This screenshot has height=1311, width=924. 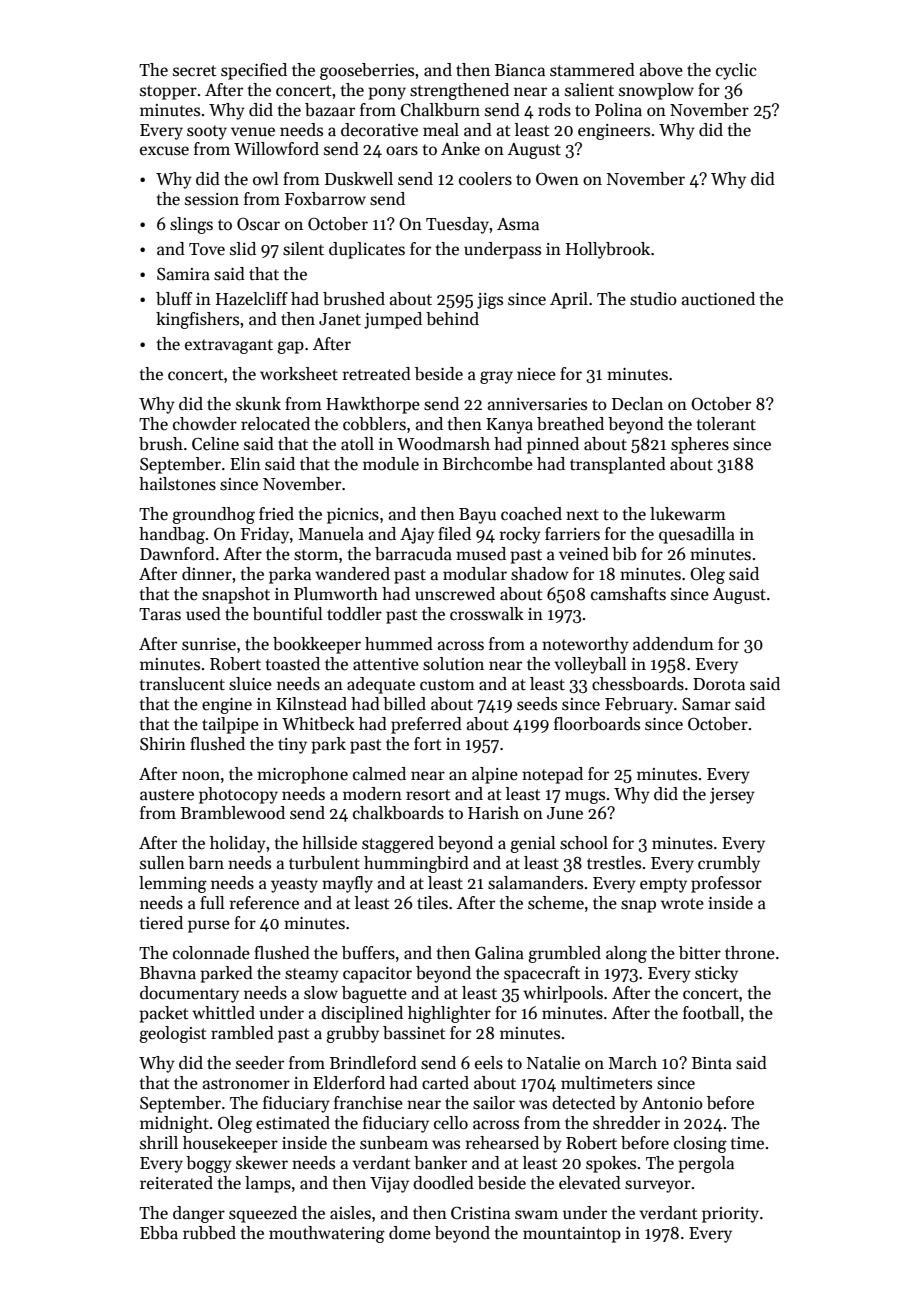 I want to click on specified, so click(x=254, y=71).
